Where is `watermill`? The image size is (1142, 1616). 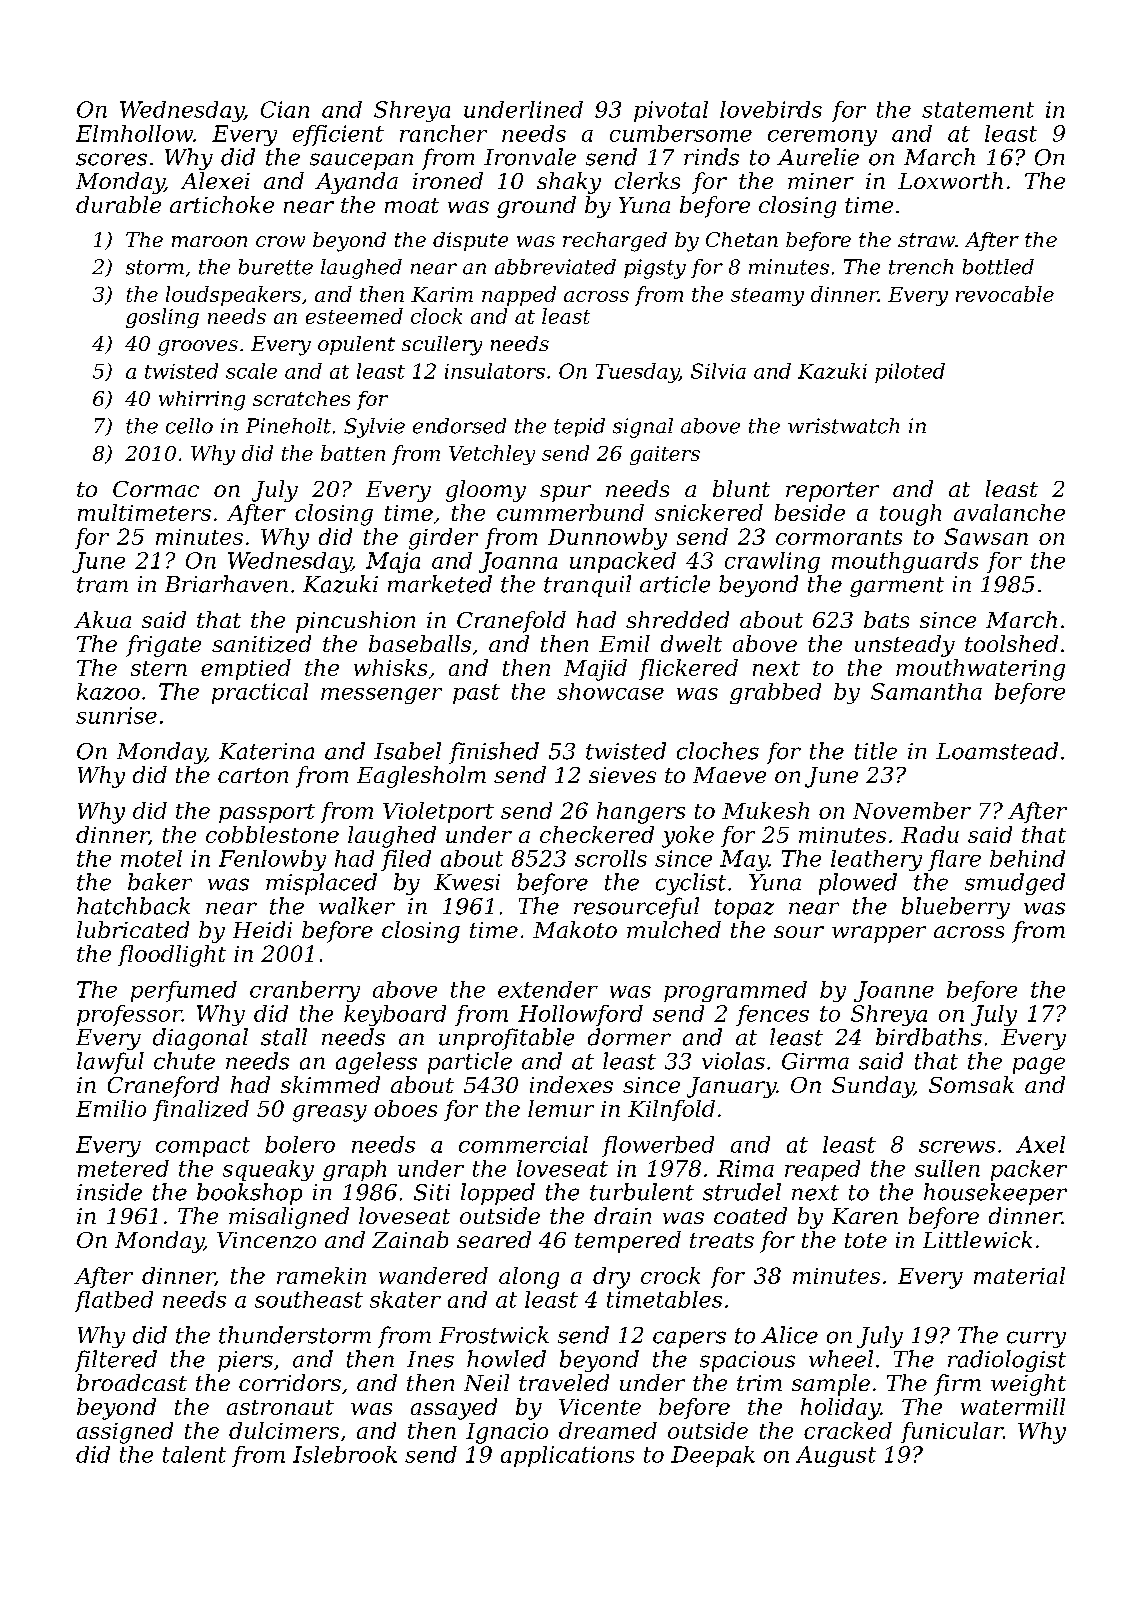 watermill is located at coordinates (1013, 1406).
